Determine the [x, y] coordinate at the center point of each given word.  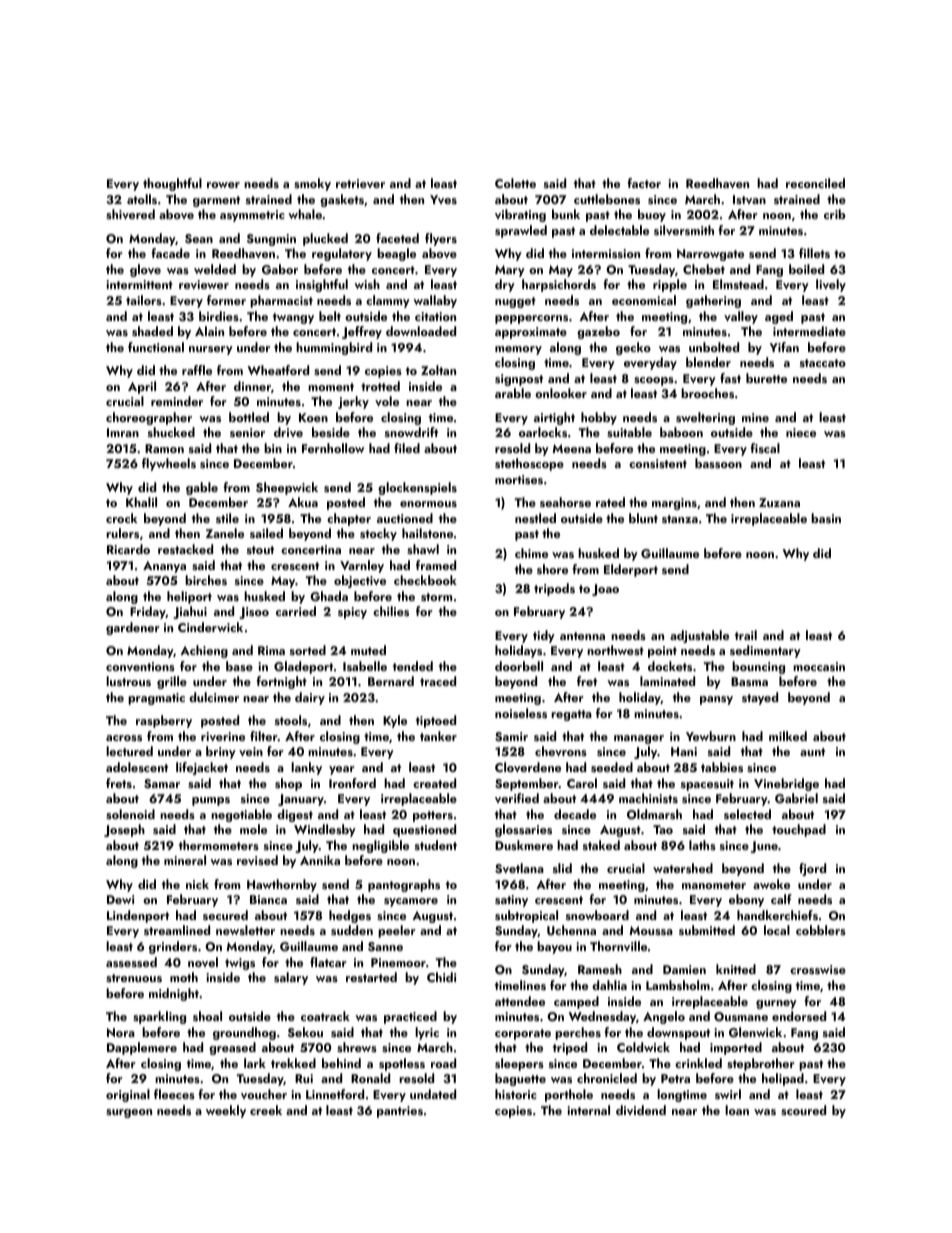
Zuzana [779, 502]
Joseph [124, 830]
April [142, 387]
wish [367, 284]
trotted [380, 386]
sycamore [411, 902]
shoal [207, 1016]
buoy [652, 215]
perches [578, 1033]
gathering [713, 301]
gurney [776, 1004]
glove [145, 270]
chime [531, 553]
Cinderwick [210, 627]
